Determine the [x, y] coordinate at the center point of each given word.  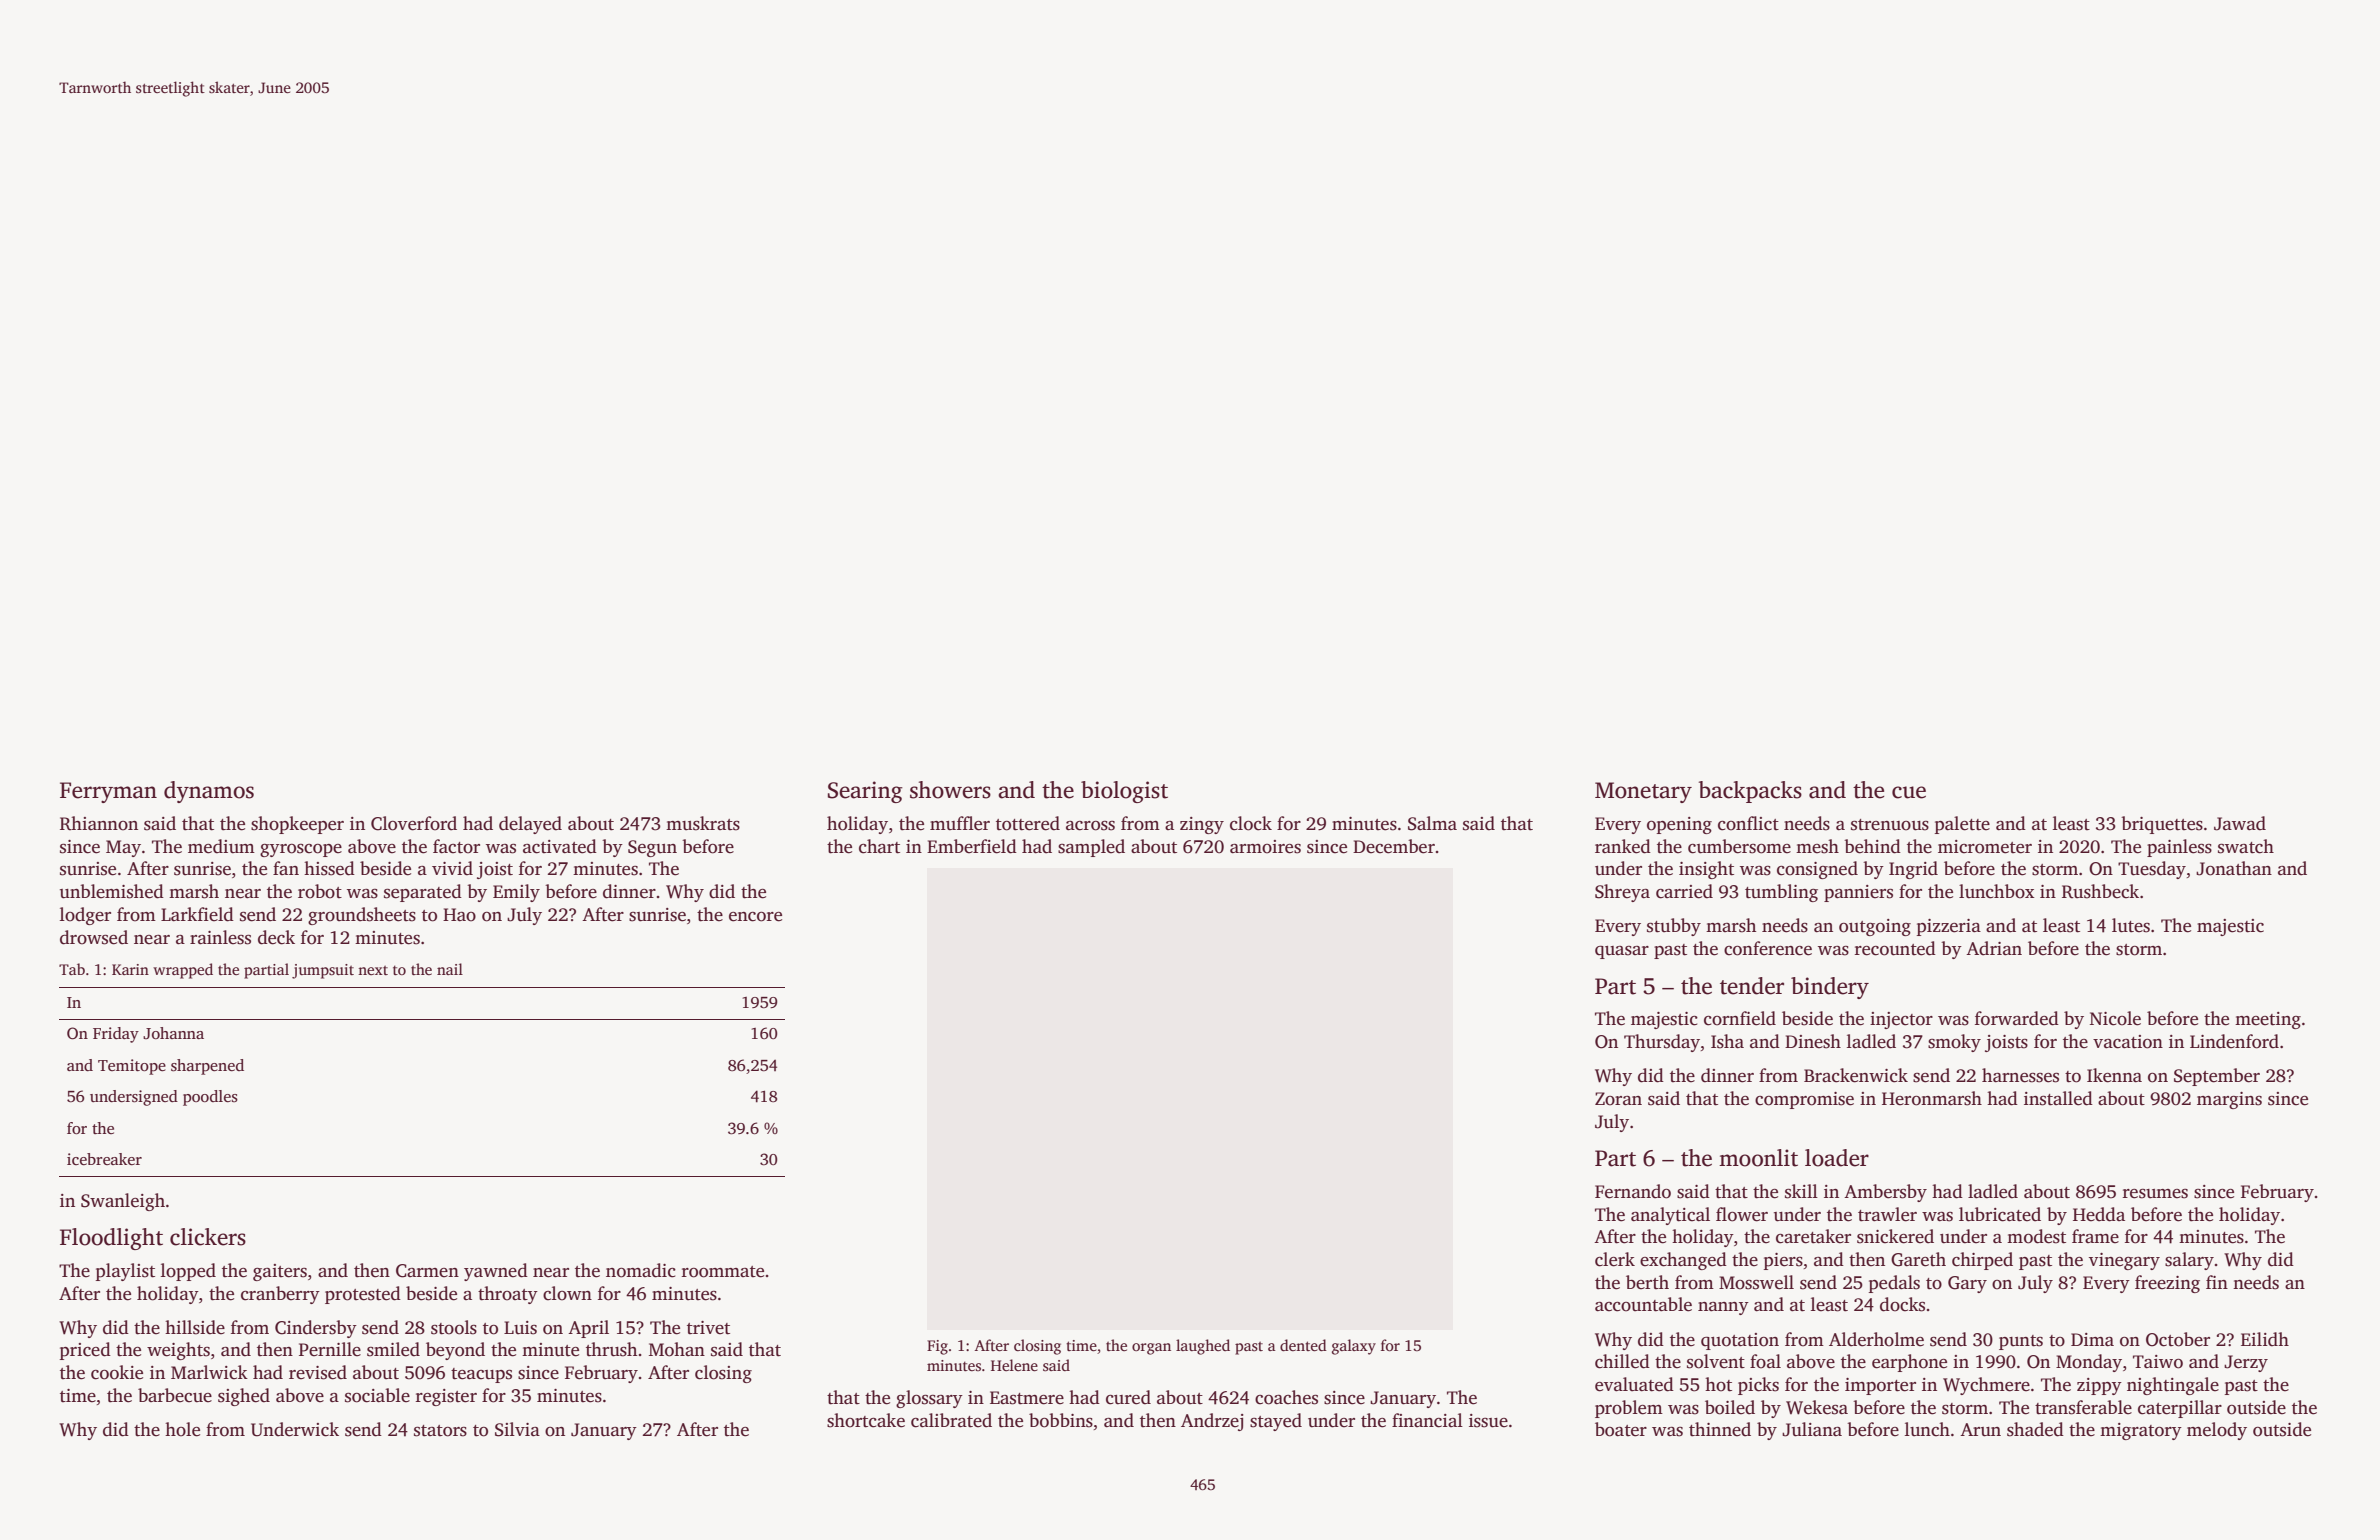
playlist [125, 1272]
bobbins [1061, 1420]
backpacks [1750, 792]
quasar [1622, 952]
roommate [723, 1272]
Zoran [1618, 1099]
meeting [2268, 1020]
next [373, 970]
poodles [210, 1098]
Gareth [1918, 1259]
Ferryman [108, 792]
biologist [1124, 792]
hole [182, 1429]
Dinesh [1813, 1041]
